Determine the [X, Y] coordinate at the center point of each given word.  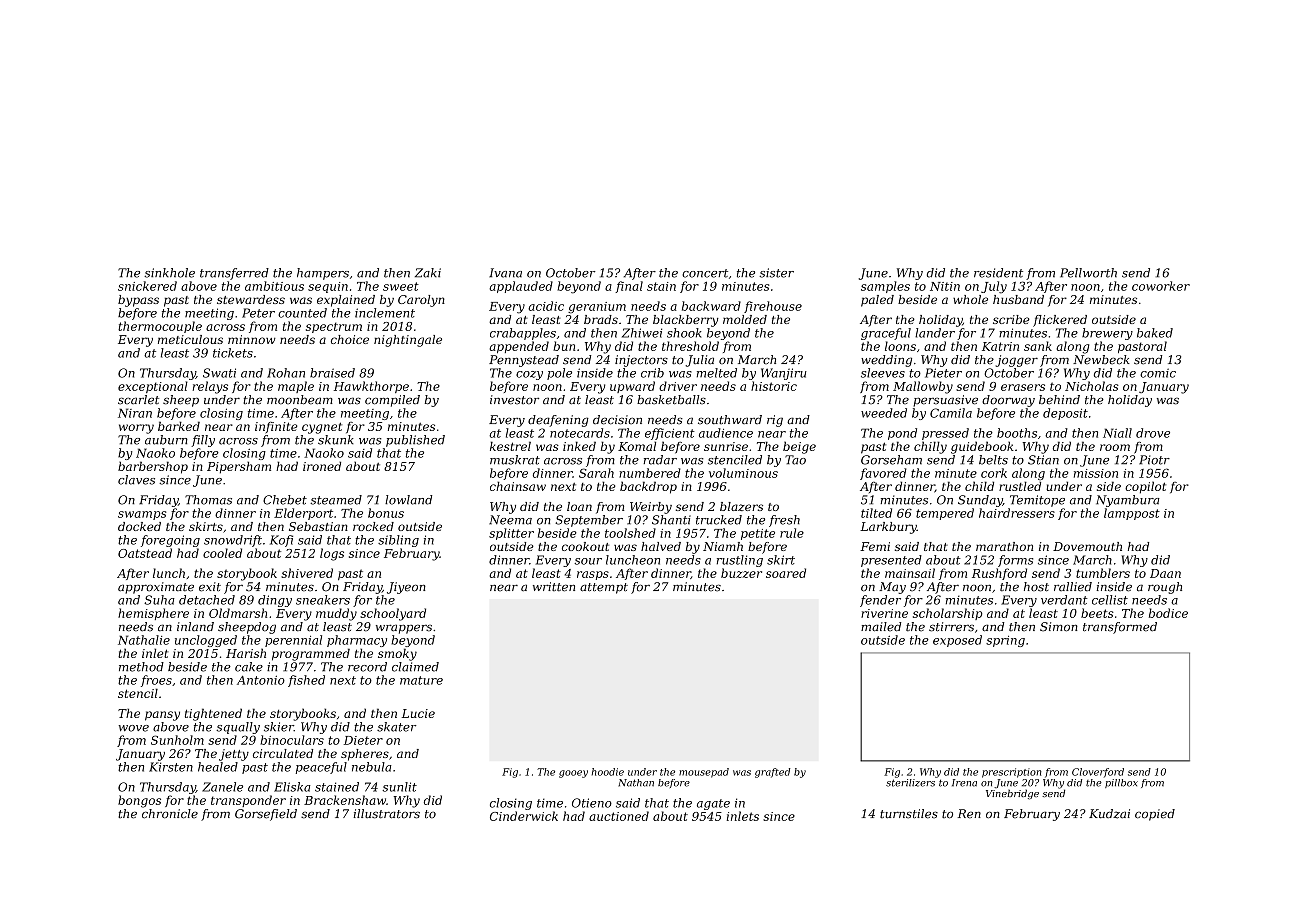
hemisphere [153, 614]
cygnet [322, 428]
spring [1005, 641]
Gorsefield [266, 815]
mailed [881, 627]
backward [711, 306]
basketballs [671, 400]
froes [156, 681]
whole [970, 299]
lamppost [1132, 514]
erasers [1023, 387]
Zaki [428, 273]
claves [136, 480]
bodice [1168, 613]
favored [883, 474]
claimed [415, 667]
